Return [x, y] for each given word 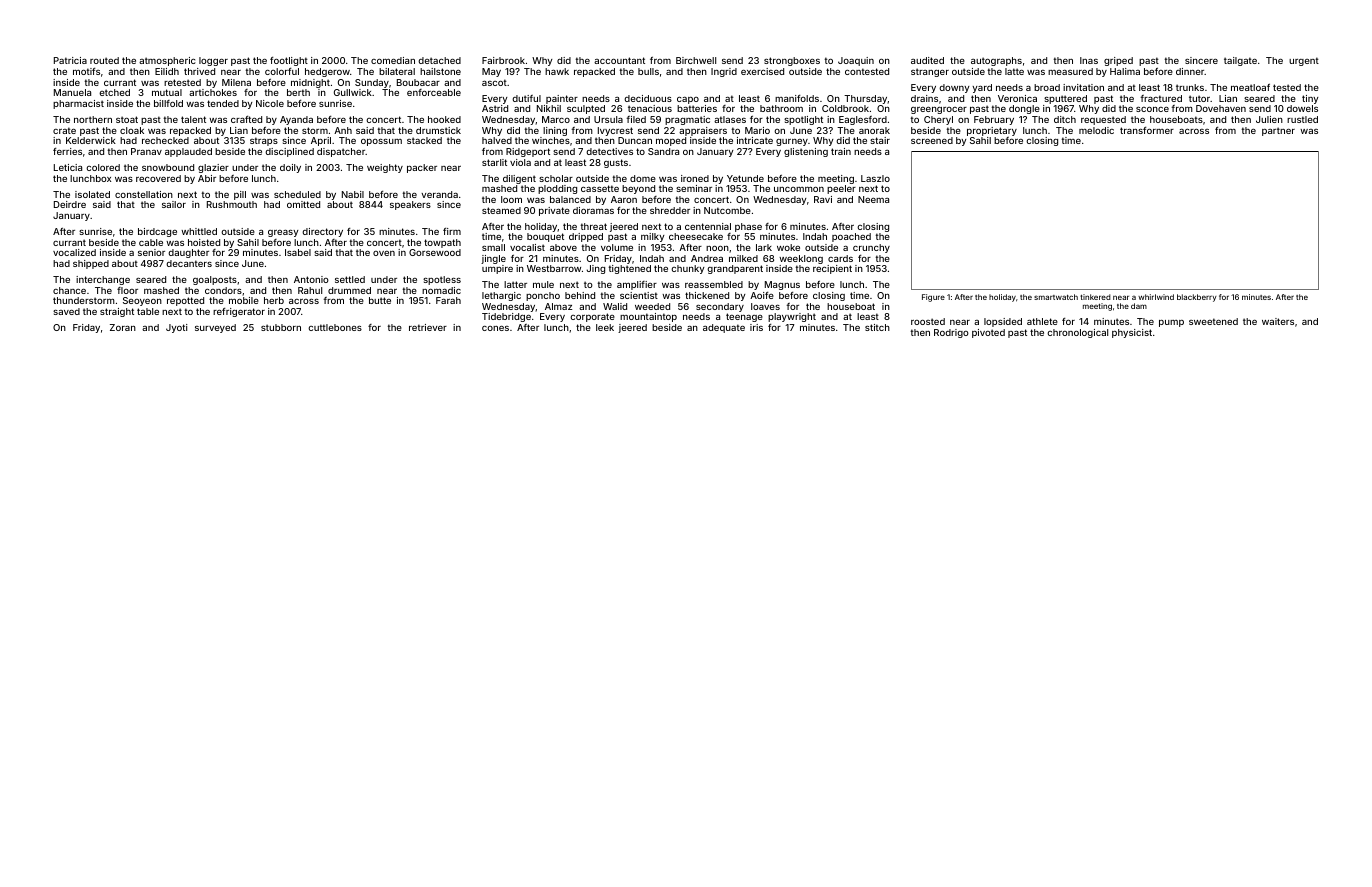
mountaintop [648, 317]
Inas [1089, 60]
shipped [91, 264]
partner [1278, 131]
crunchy [871, 248]
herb [274, 300]
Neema [873, 199]
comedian [393, 60]
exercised [762, 71]
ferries [67, 151]
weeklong [801, 259]
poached [851, 237]
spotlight [803, 120]
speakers [410, 205]
